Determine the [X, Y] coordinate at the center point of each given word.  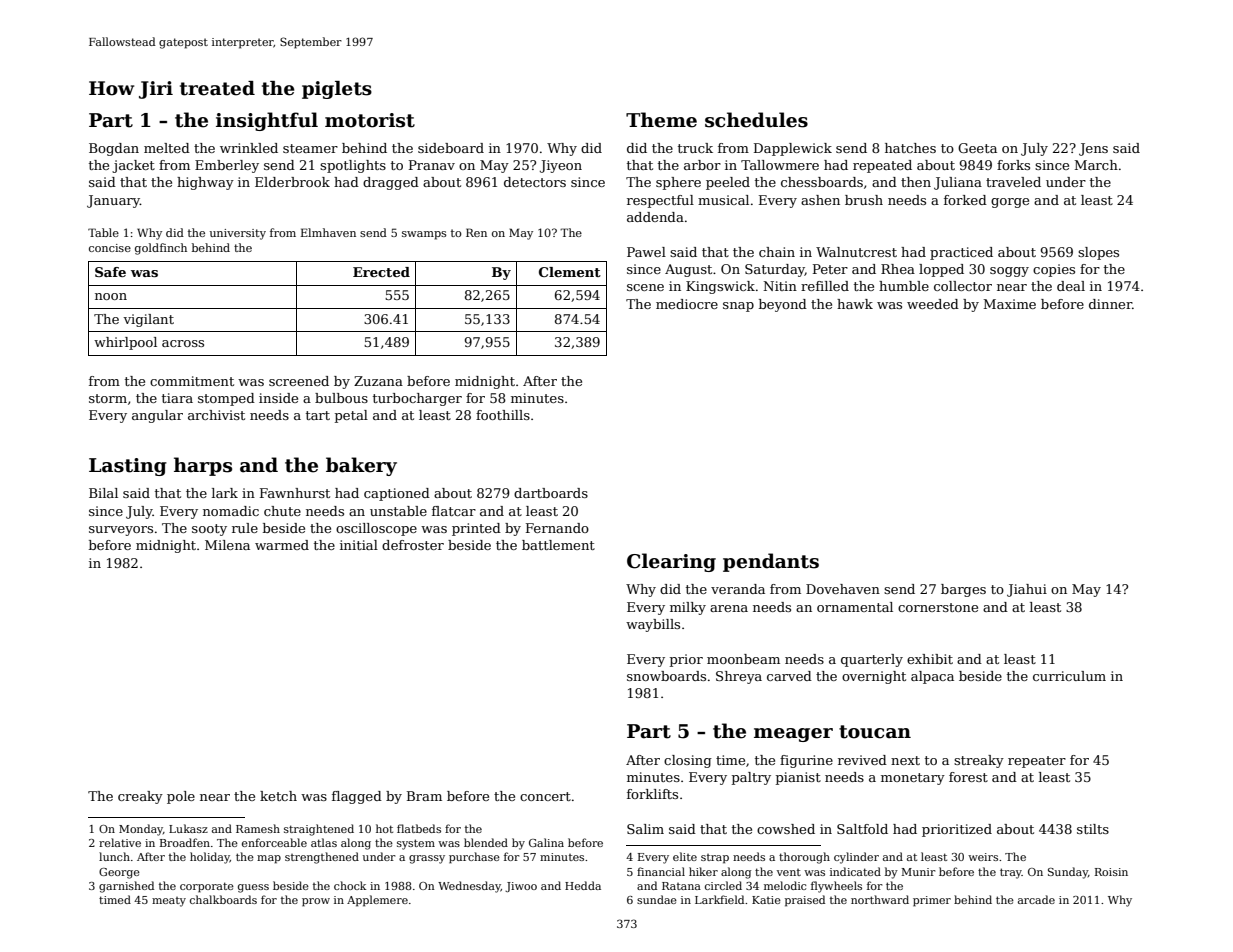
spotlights [353, 166]
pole [181, 797]
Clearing [671, 562]
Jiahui [1027, 590]
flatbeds [419, 828]
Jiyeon [561, 166]
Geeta [977, 148]
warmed [282, 545]
